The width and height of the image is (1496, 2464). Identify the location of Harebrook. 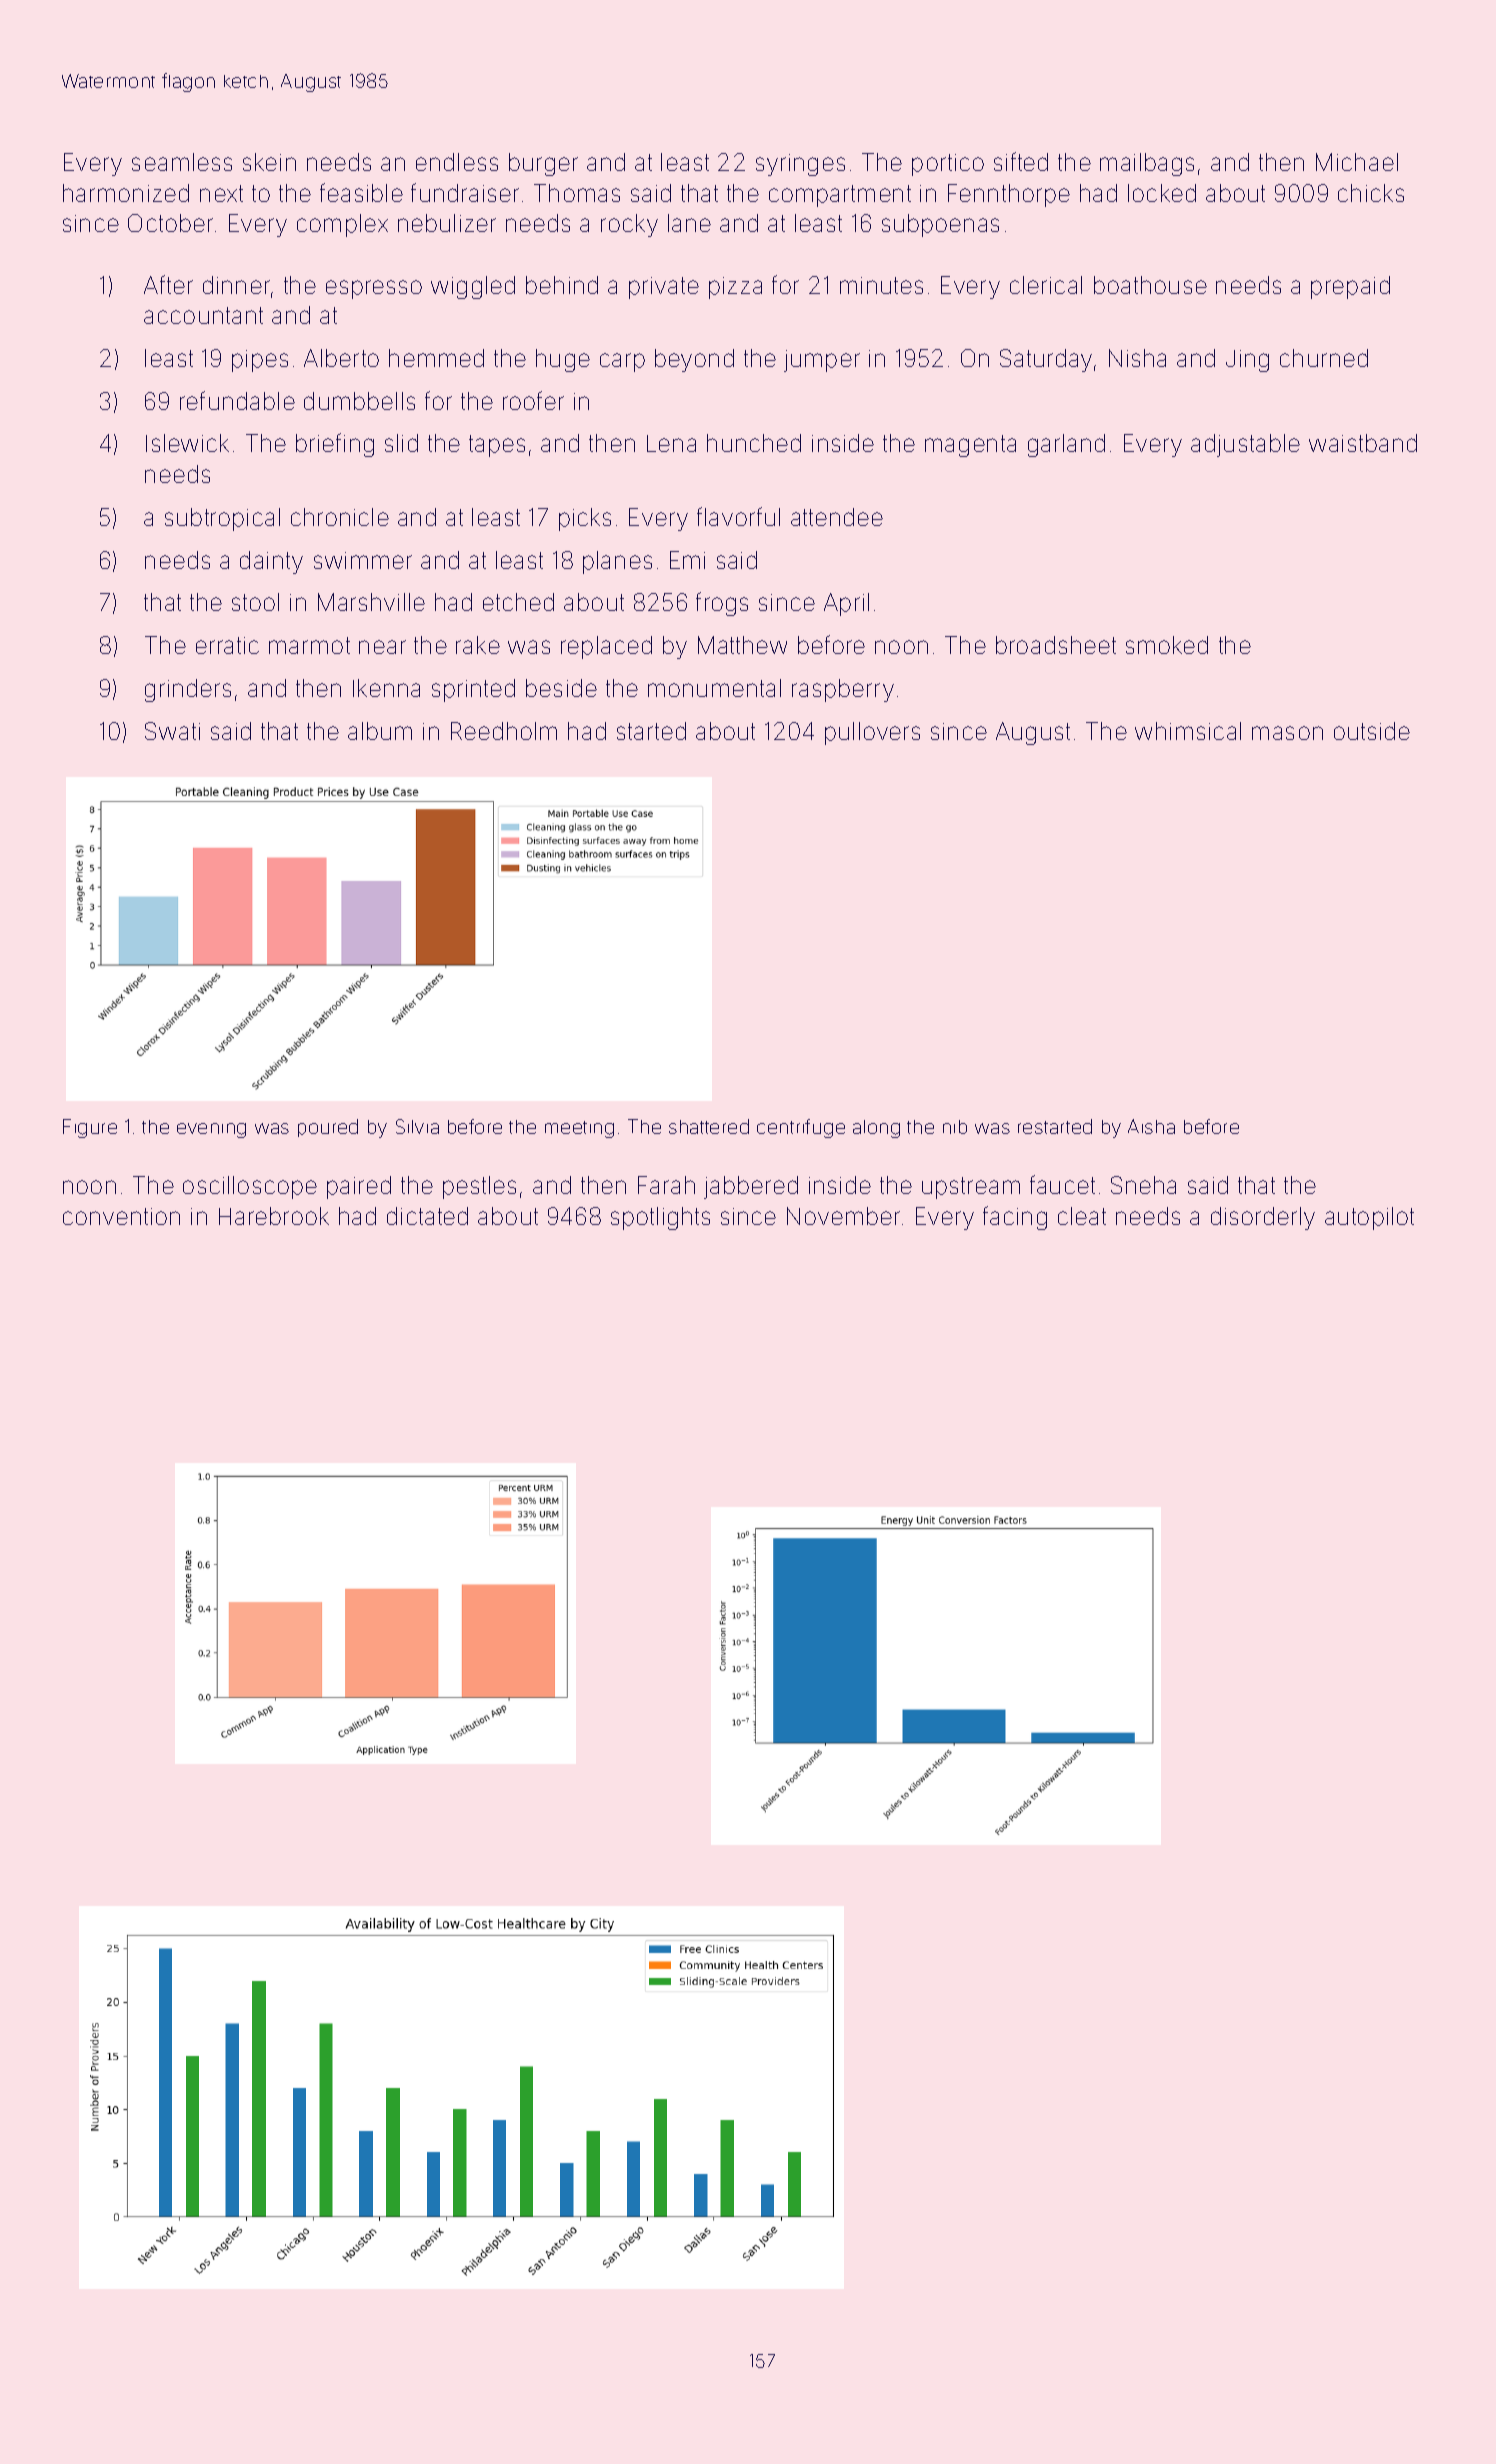
(274, 1216).
